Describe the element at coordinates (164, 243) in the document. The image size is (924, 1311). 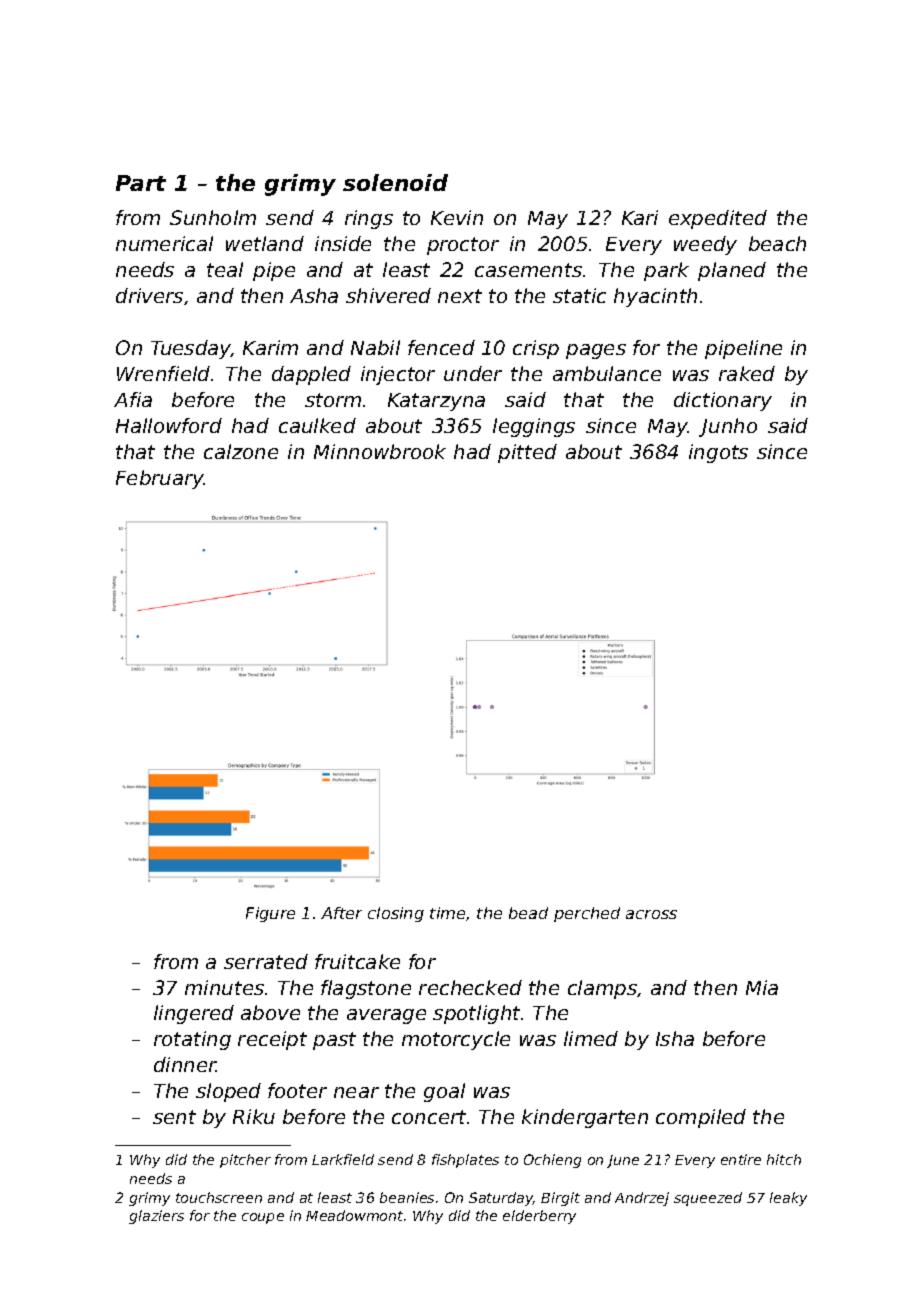
I see `numerical` at that location.
